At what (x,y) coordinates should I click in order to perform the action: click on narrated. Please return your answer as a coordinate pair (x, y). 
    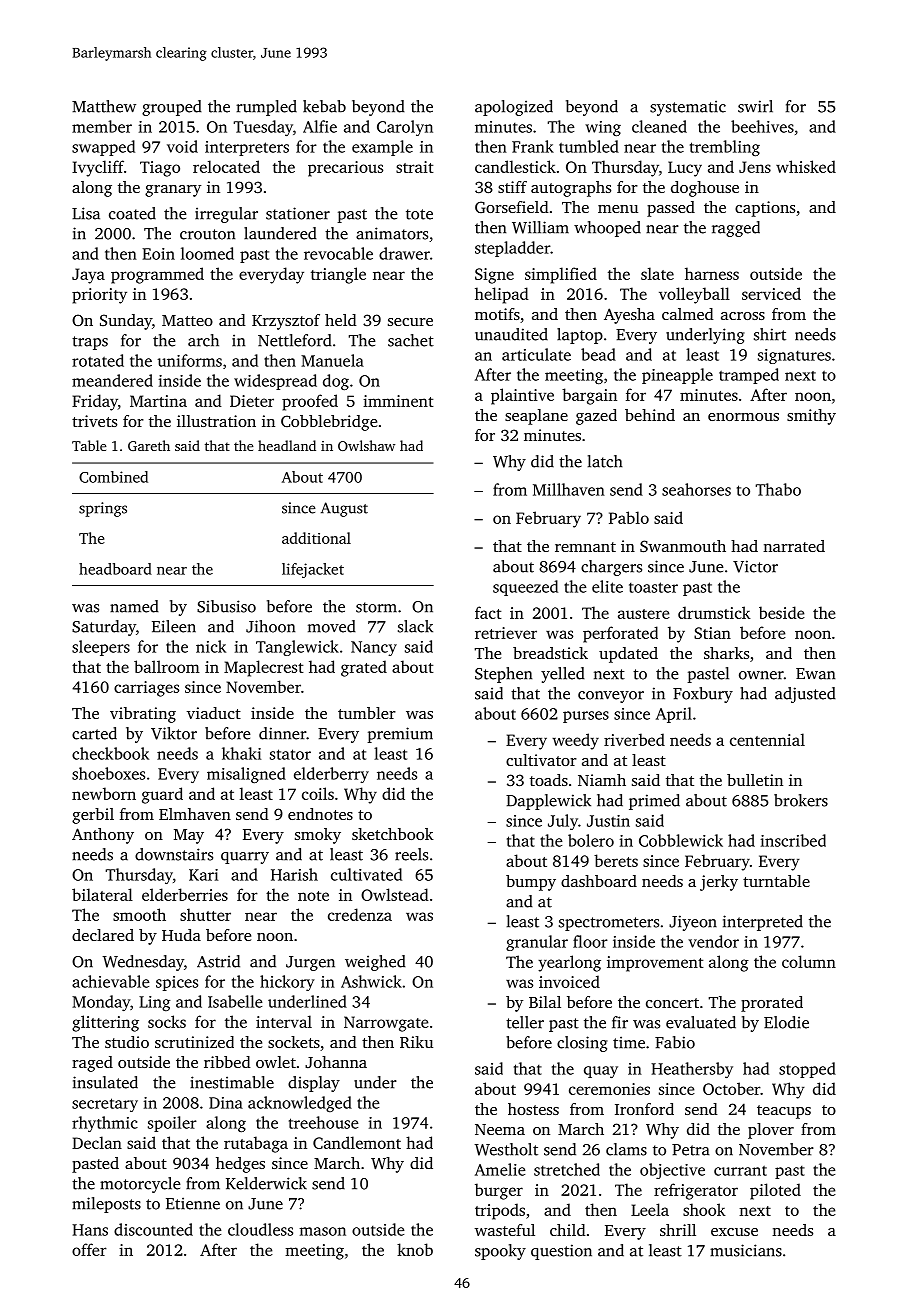
    Looking at the image, I should click on (794, 546).
